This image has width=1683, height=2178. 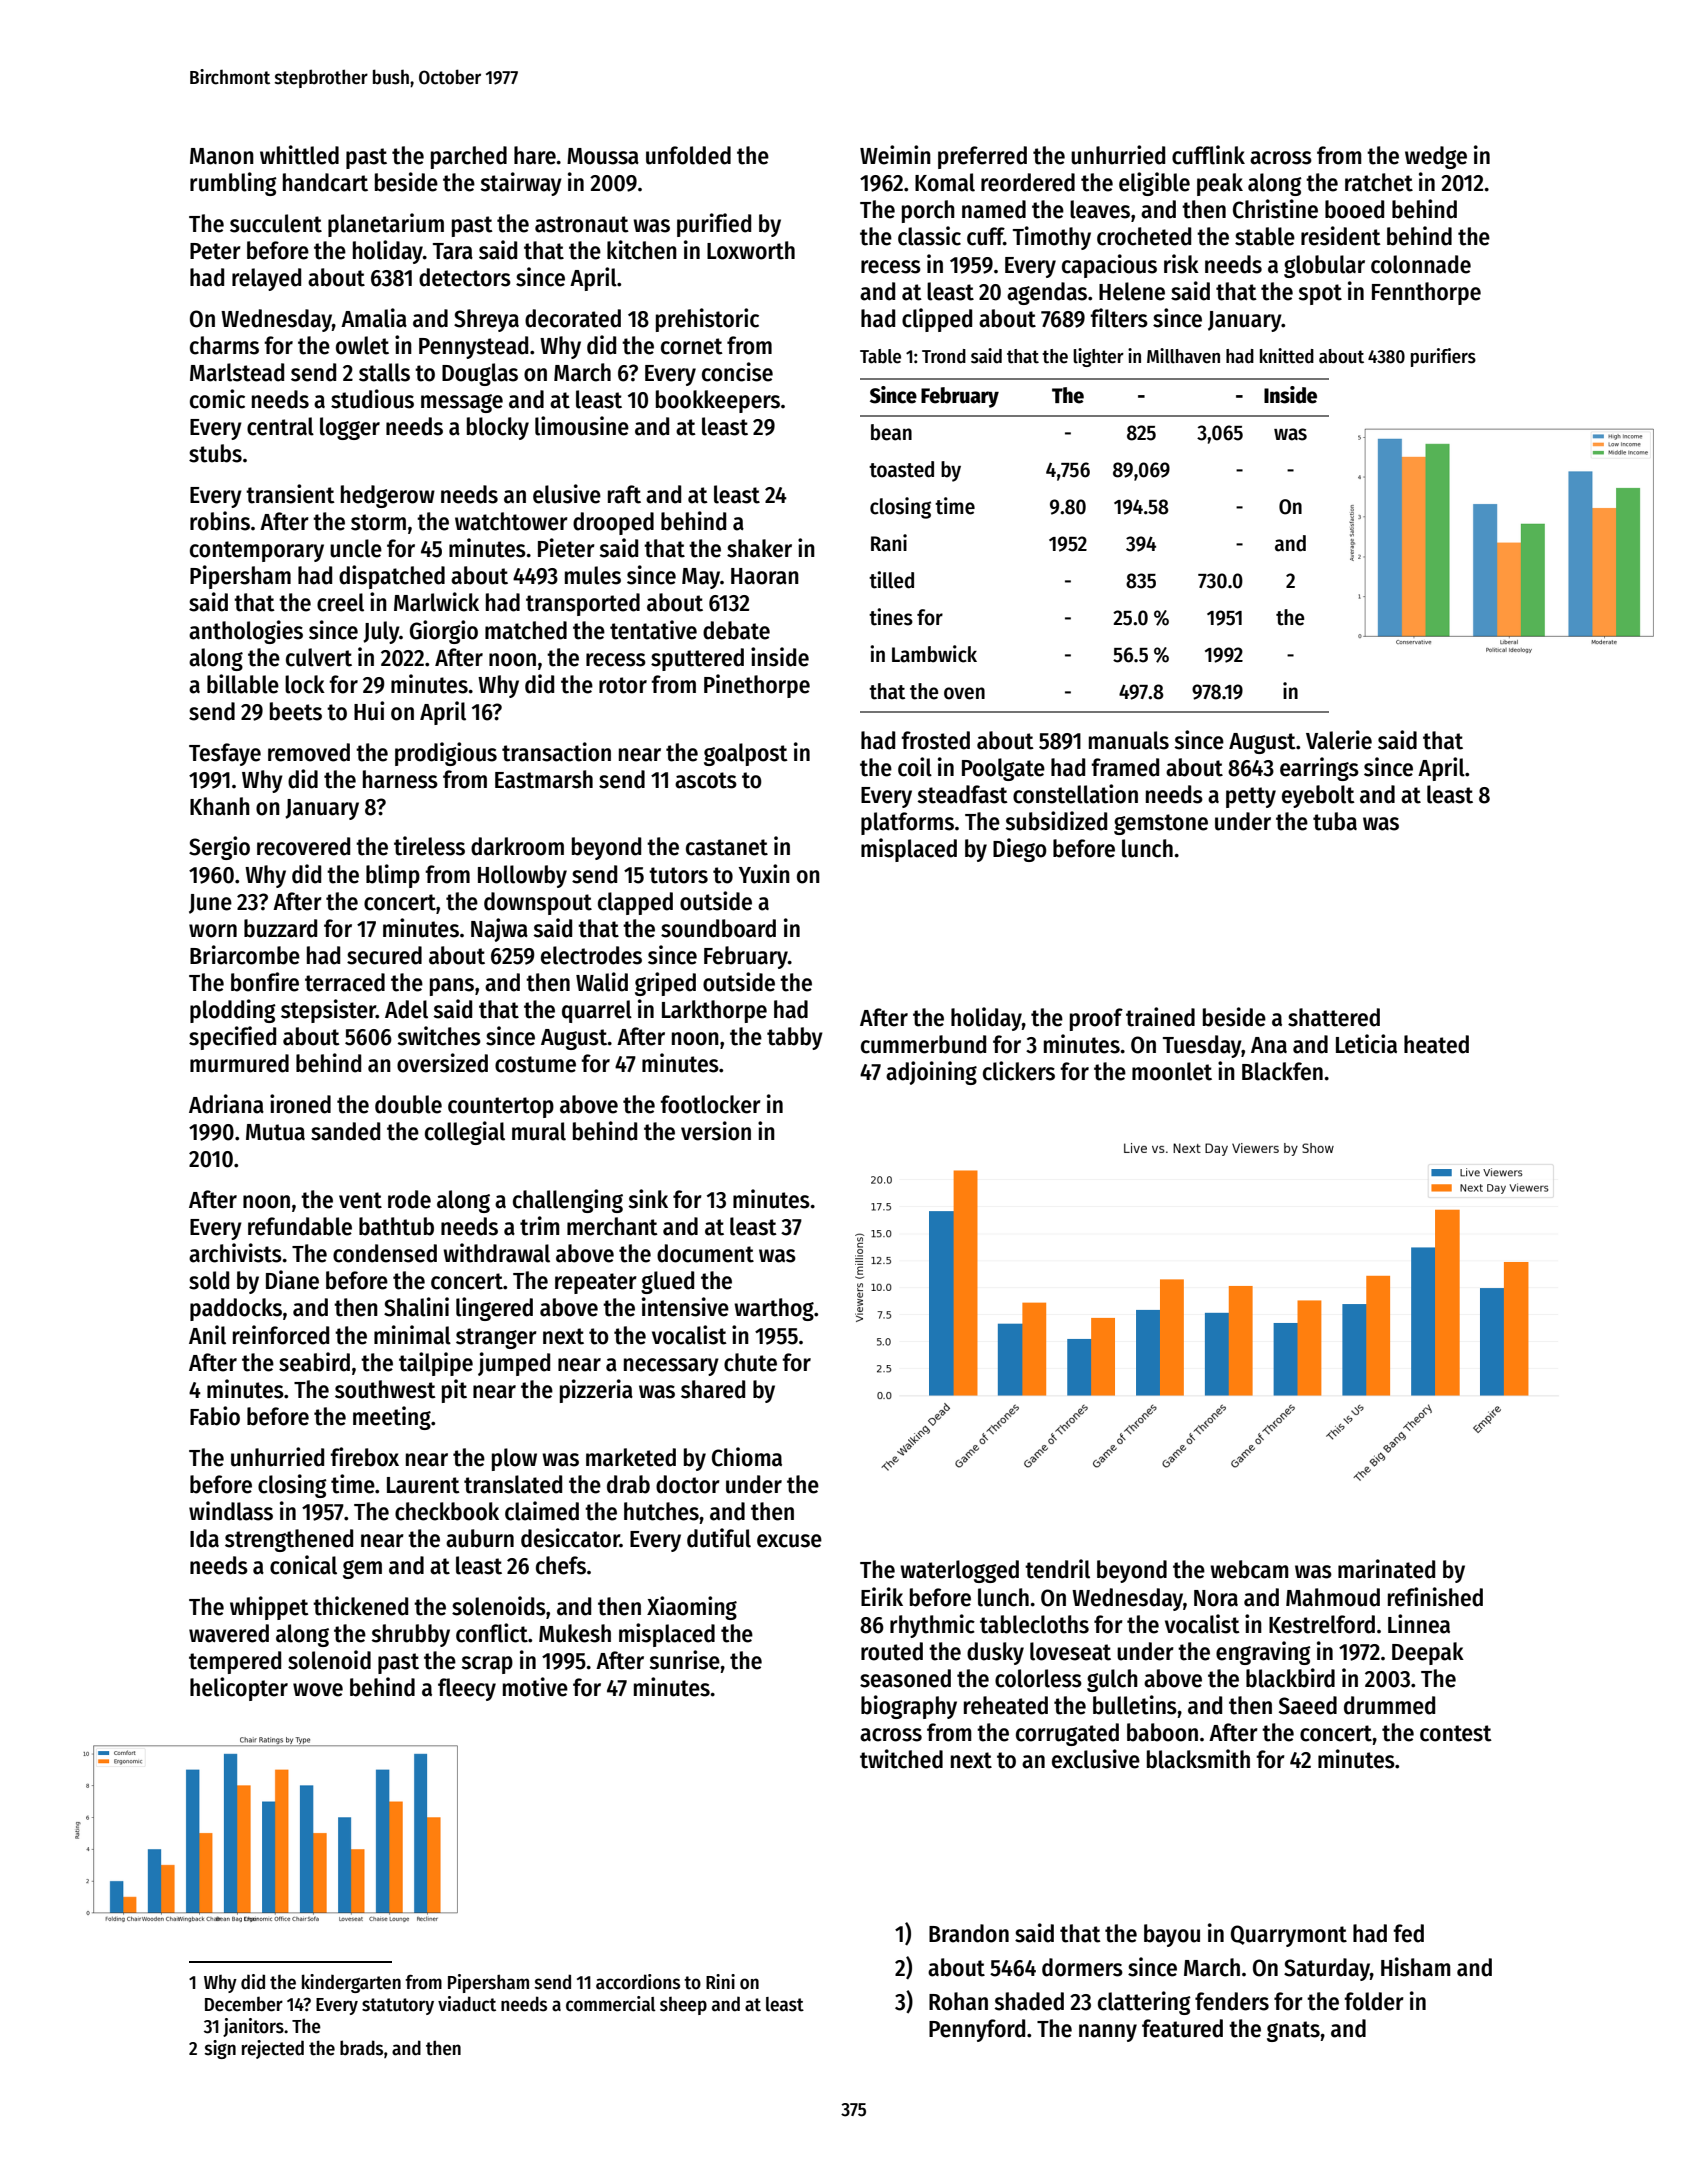 I want to click on peak, so click(x=1220, y=184).
